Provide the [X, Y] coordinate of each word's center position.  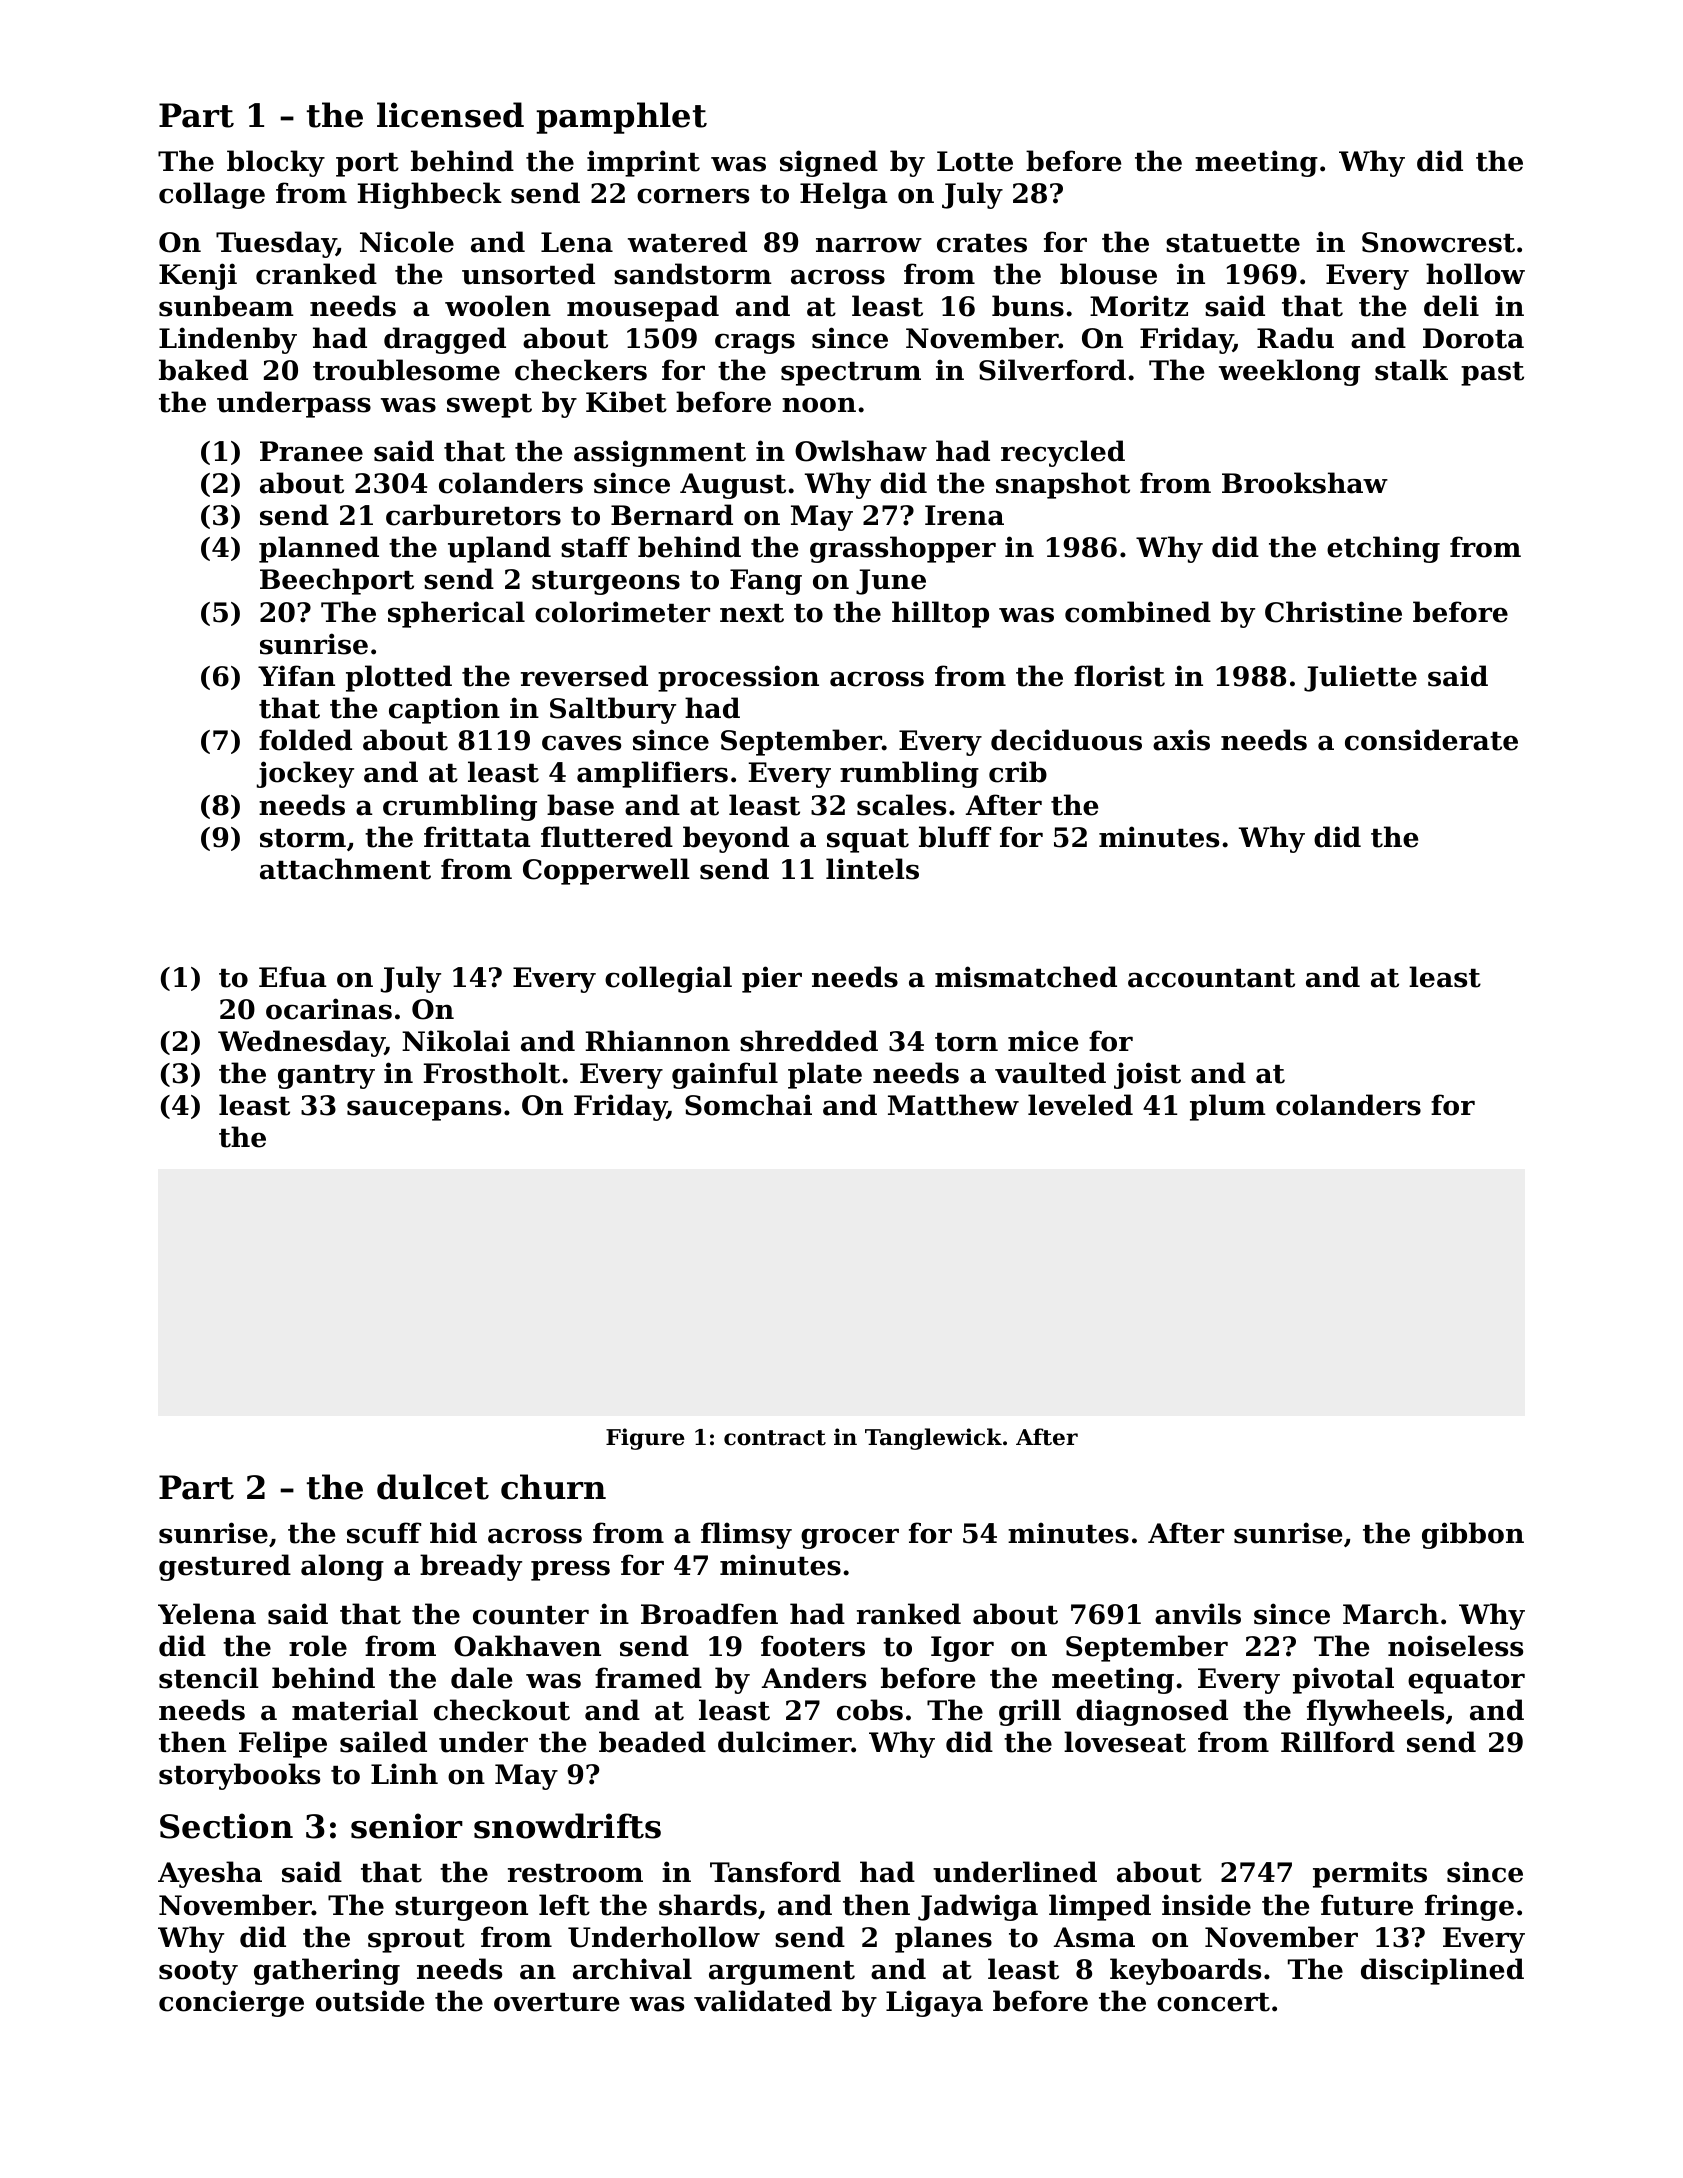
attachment [345, 869]
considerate [1431, 740]
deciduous [1066, 740]
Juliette [1360, 678]
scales [901, 805]
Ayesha [210, 1874]
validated [763, 2001]
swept [489, 406]
